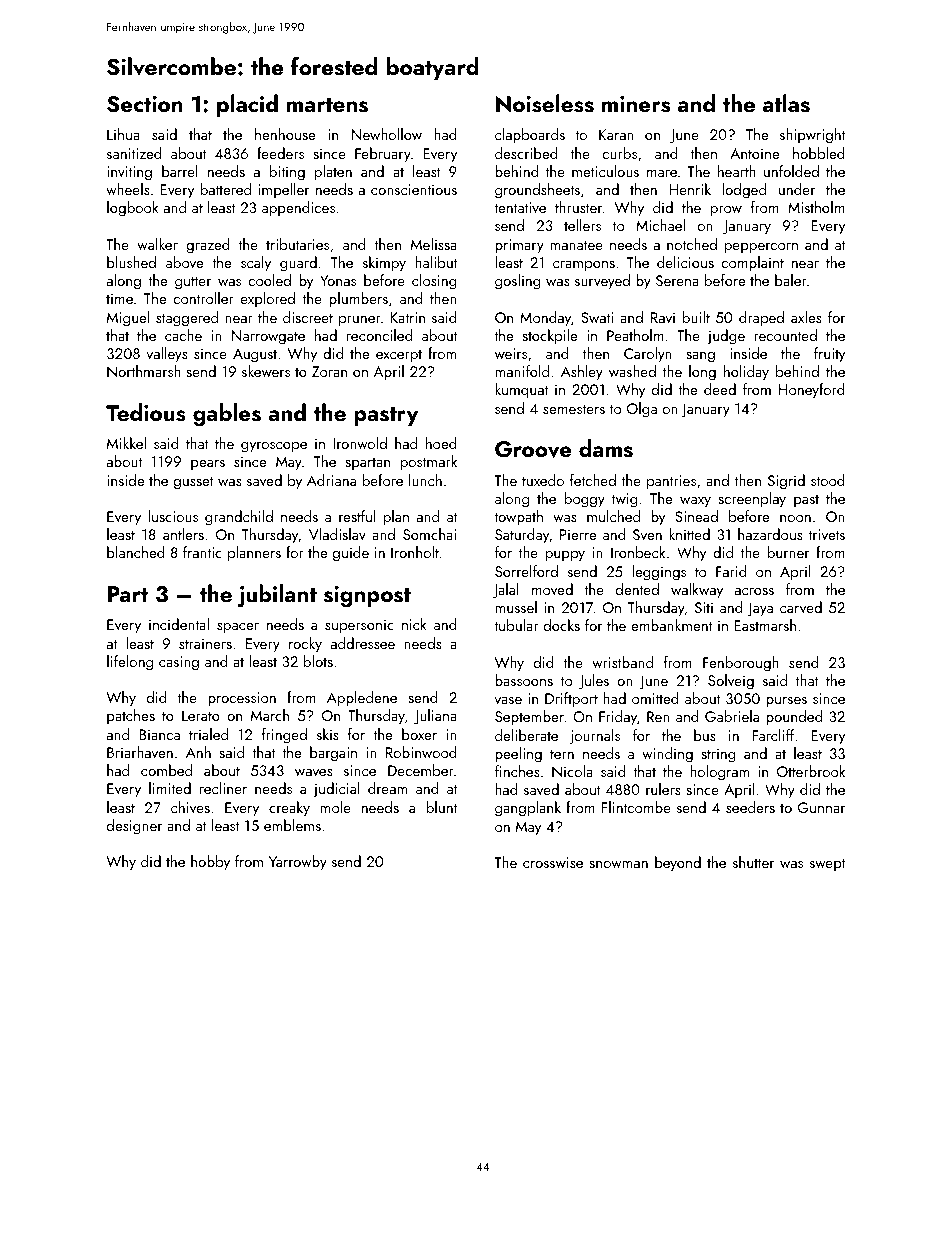 Image resolution: width=952 pixels, height=1233 pixels. Describe the element at coordinates (828, 864) in the document. I see `swept` at that location.
